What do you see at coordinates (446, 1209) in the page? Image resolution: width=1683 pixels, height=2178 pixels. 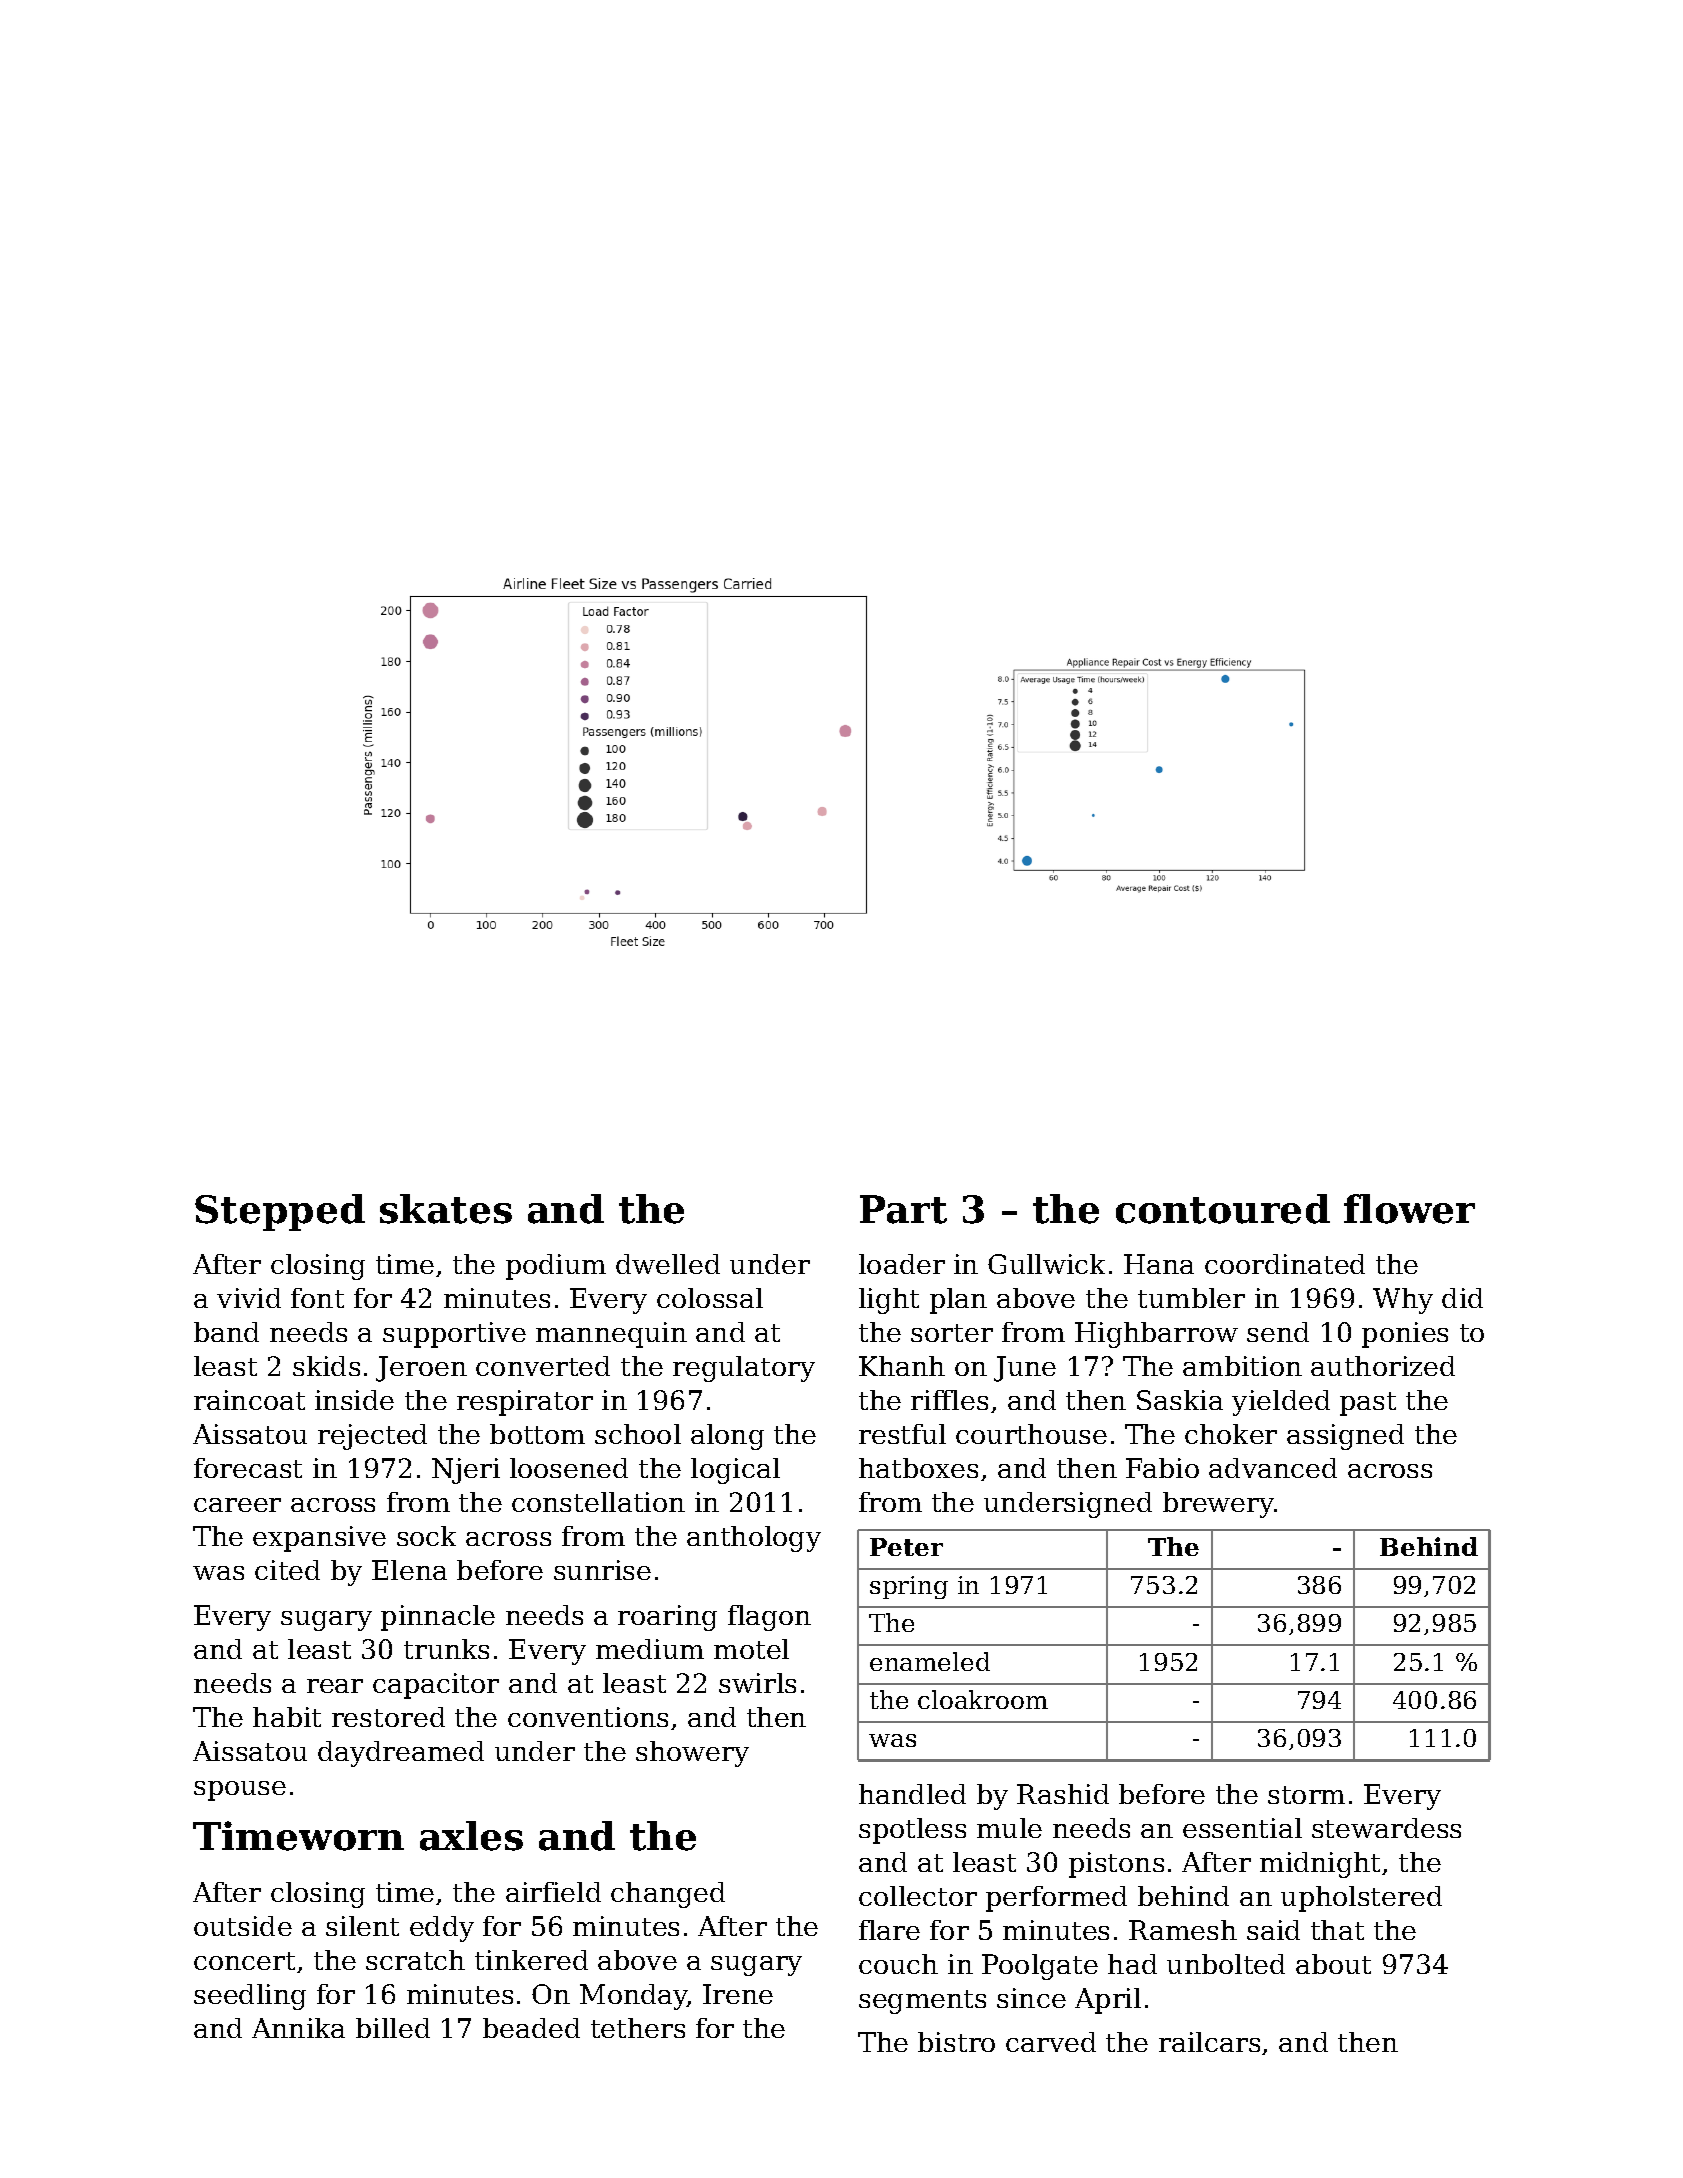 I see `skates` at bounding box center [446, 1209].
